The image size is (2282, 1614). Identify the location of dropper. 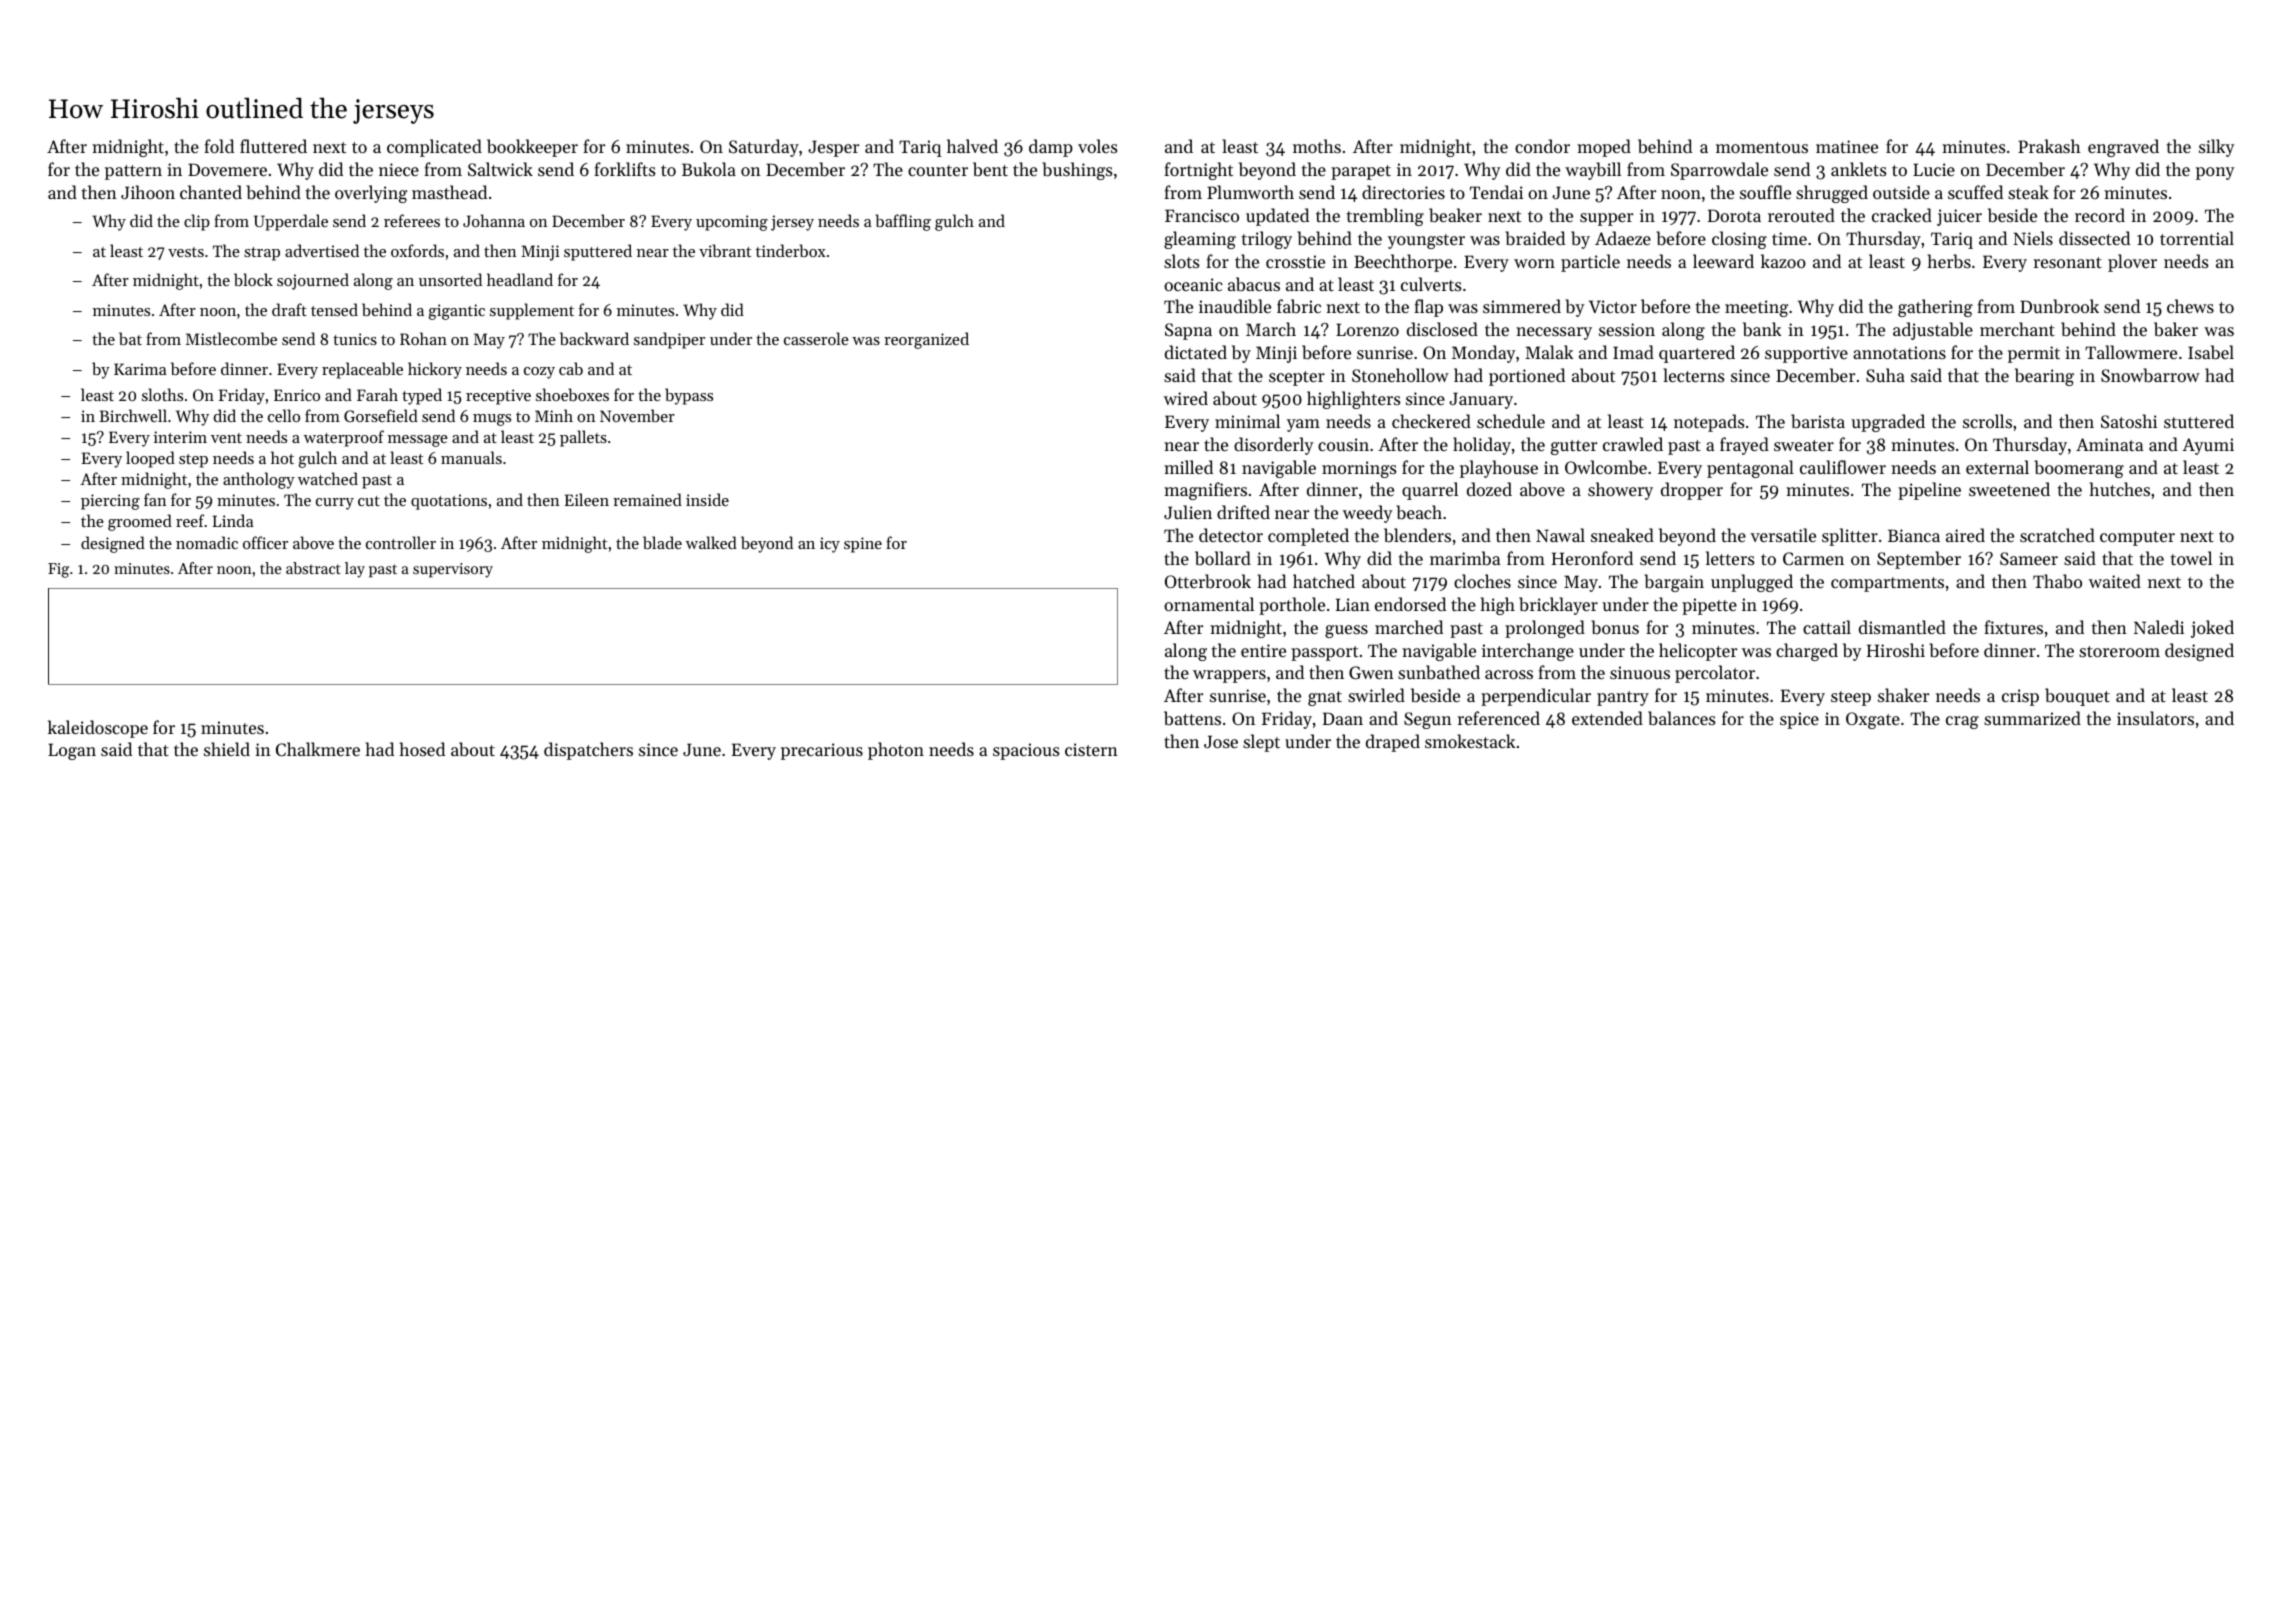
(1692, 491).
